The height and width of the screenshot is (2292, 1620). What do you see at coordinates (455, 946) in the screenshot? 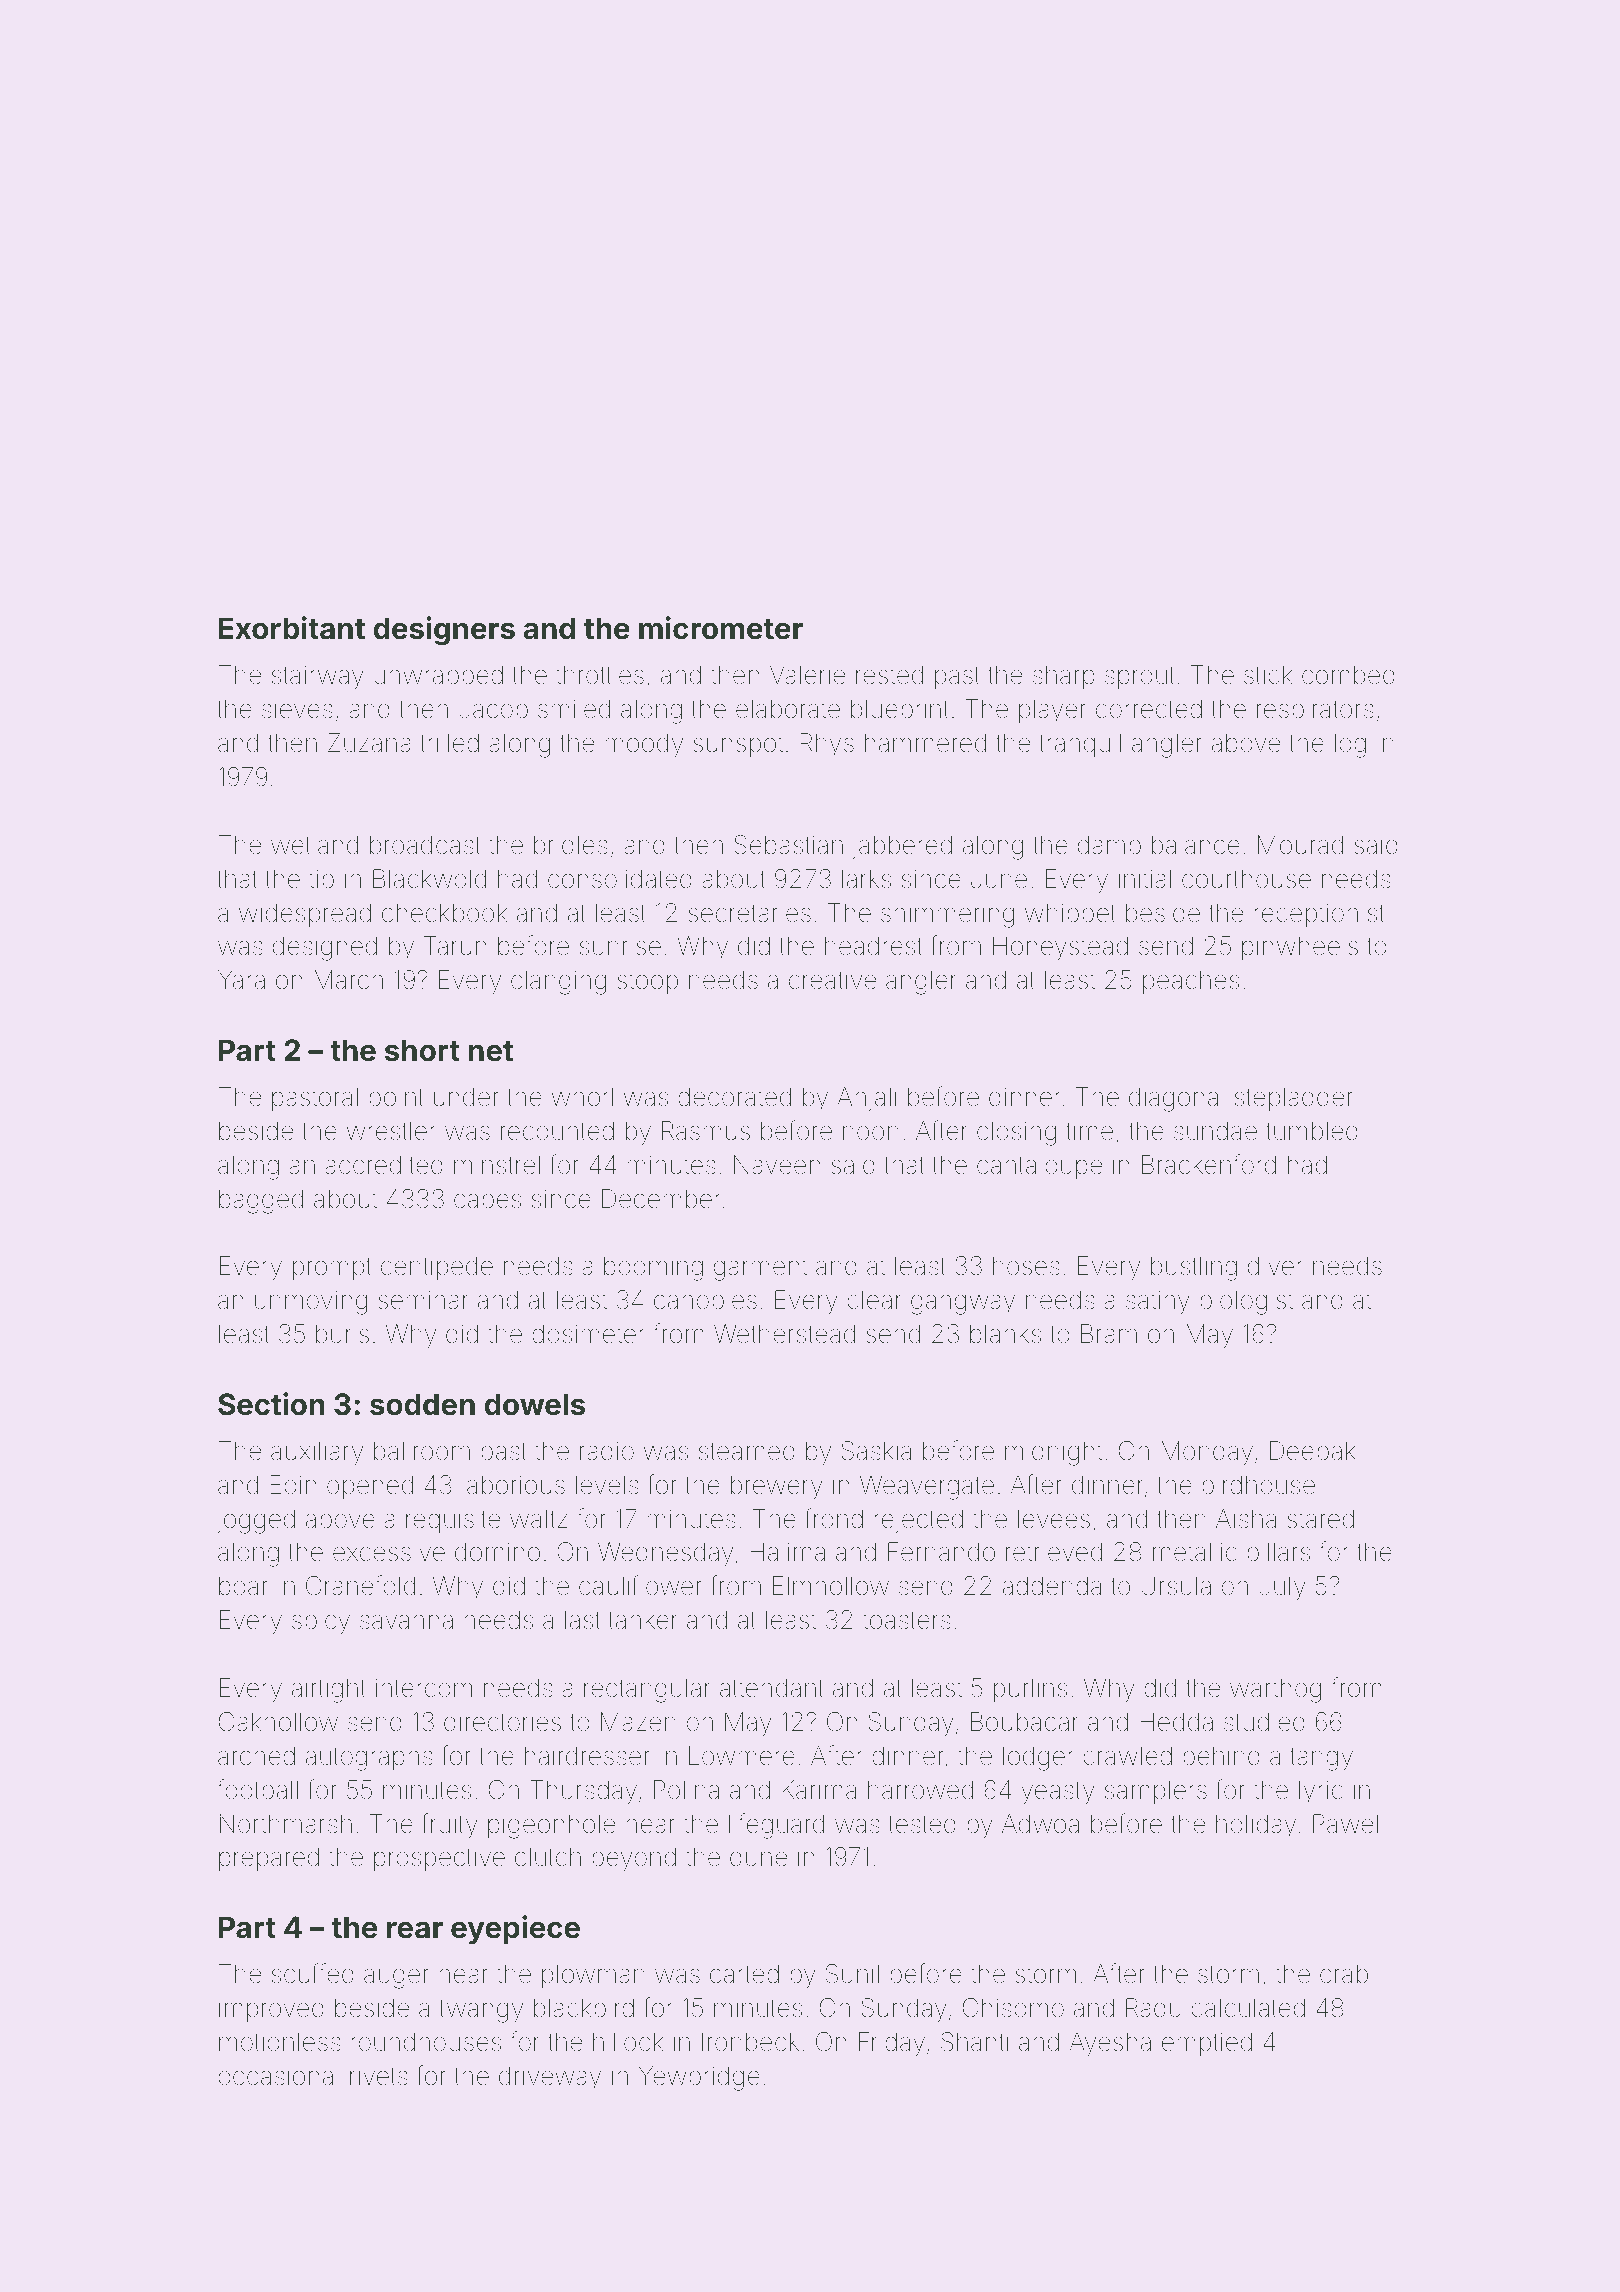
I see `Tarun` at bounding box center [455, 946].
